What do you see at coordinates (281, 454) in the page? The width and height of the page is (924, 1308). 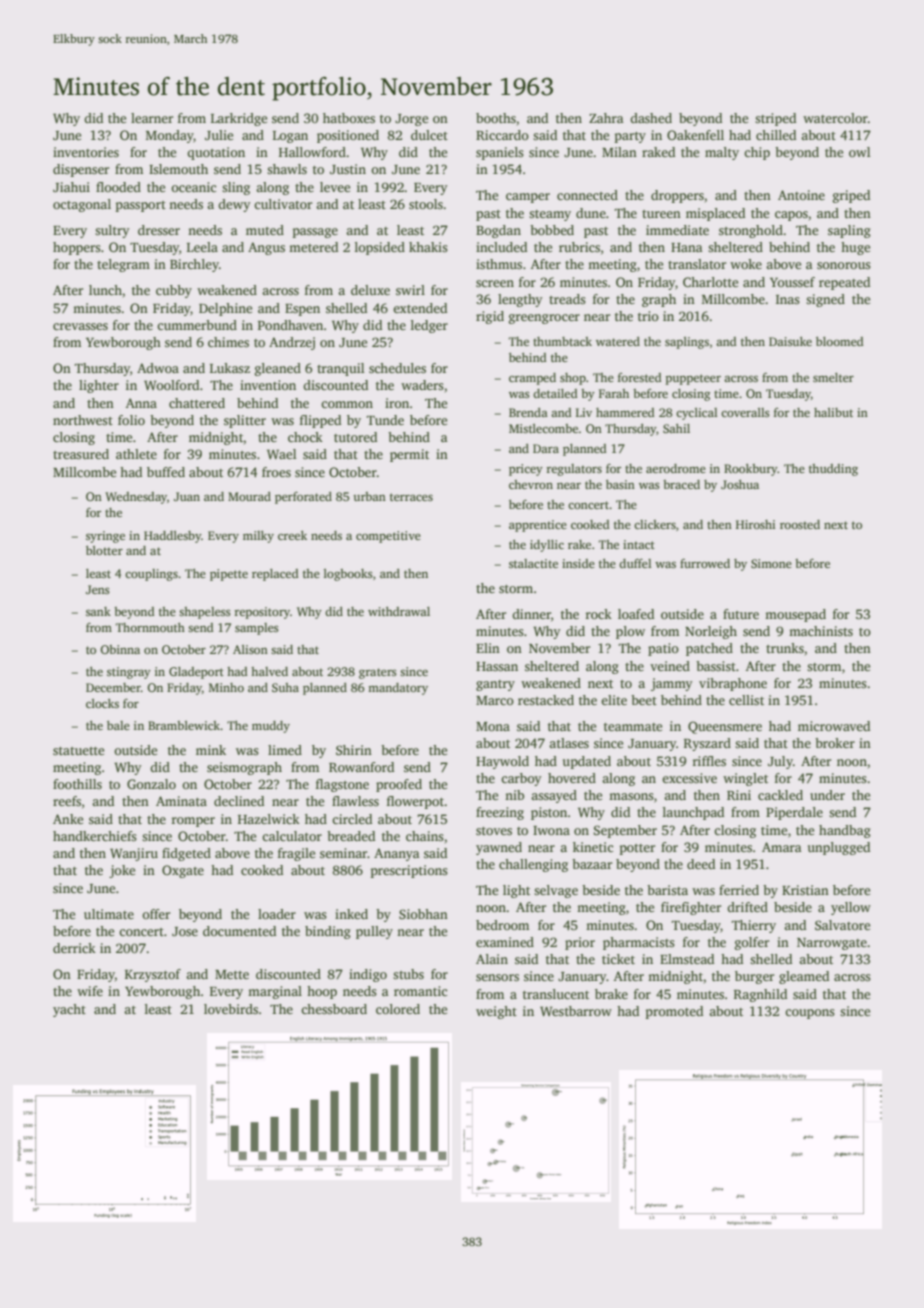 I see `Wael` at bounding box center [281, 454].
